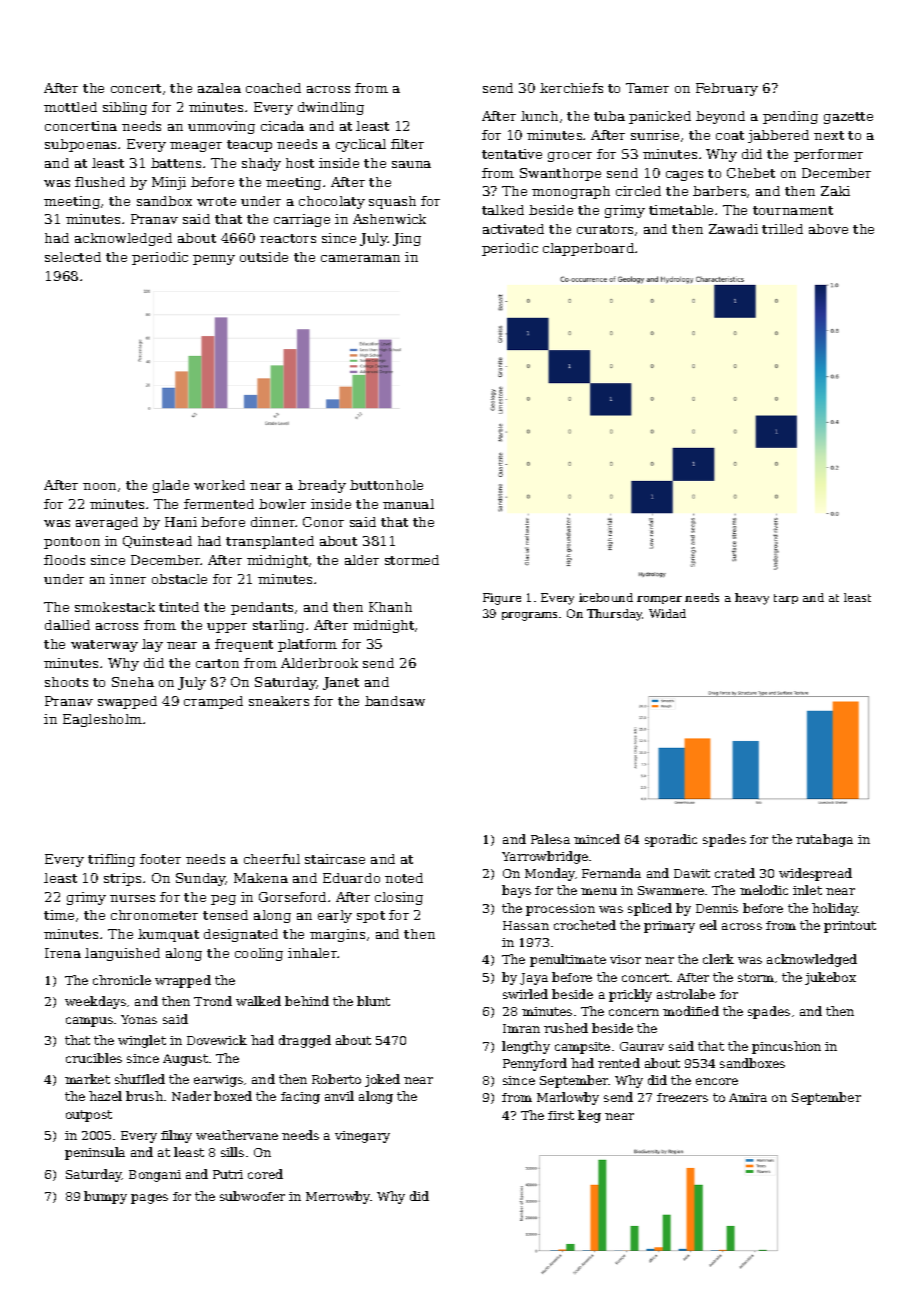 The image size is (924, 1308). I want to click on squash, so click(392, 202).
